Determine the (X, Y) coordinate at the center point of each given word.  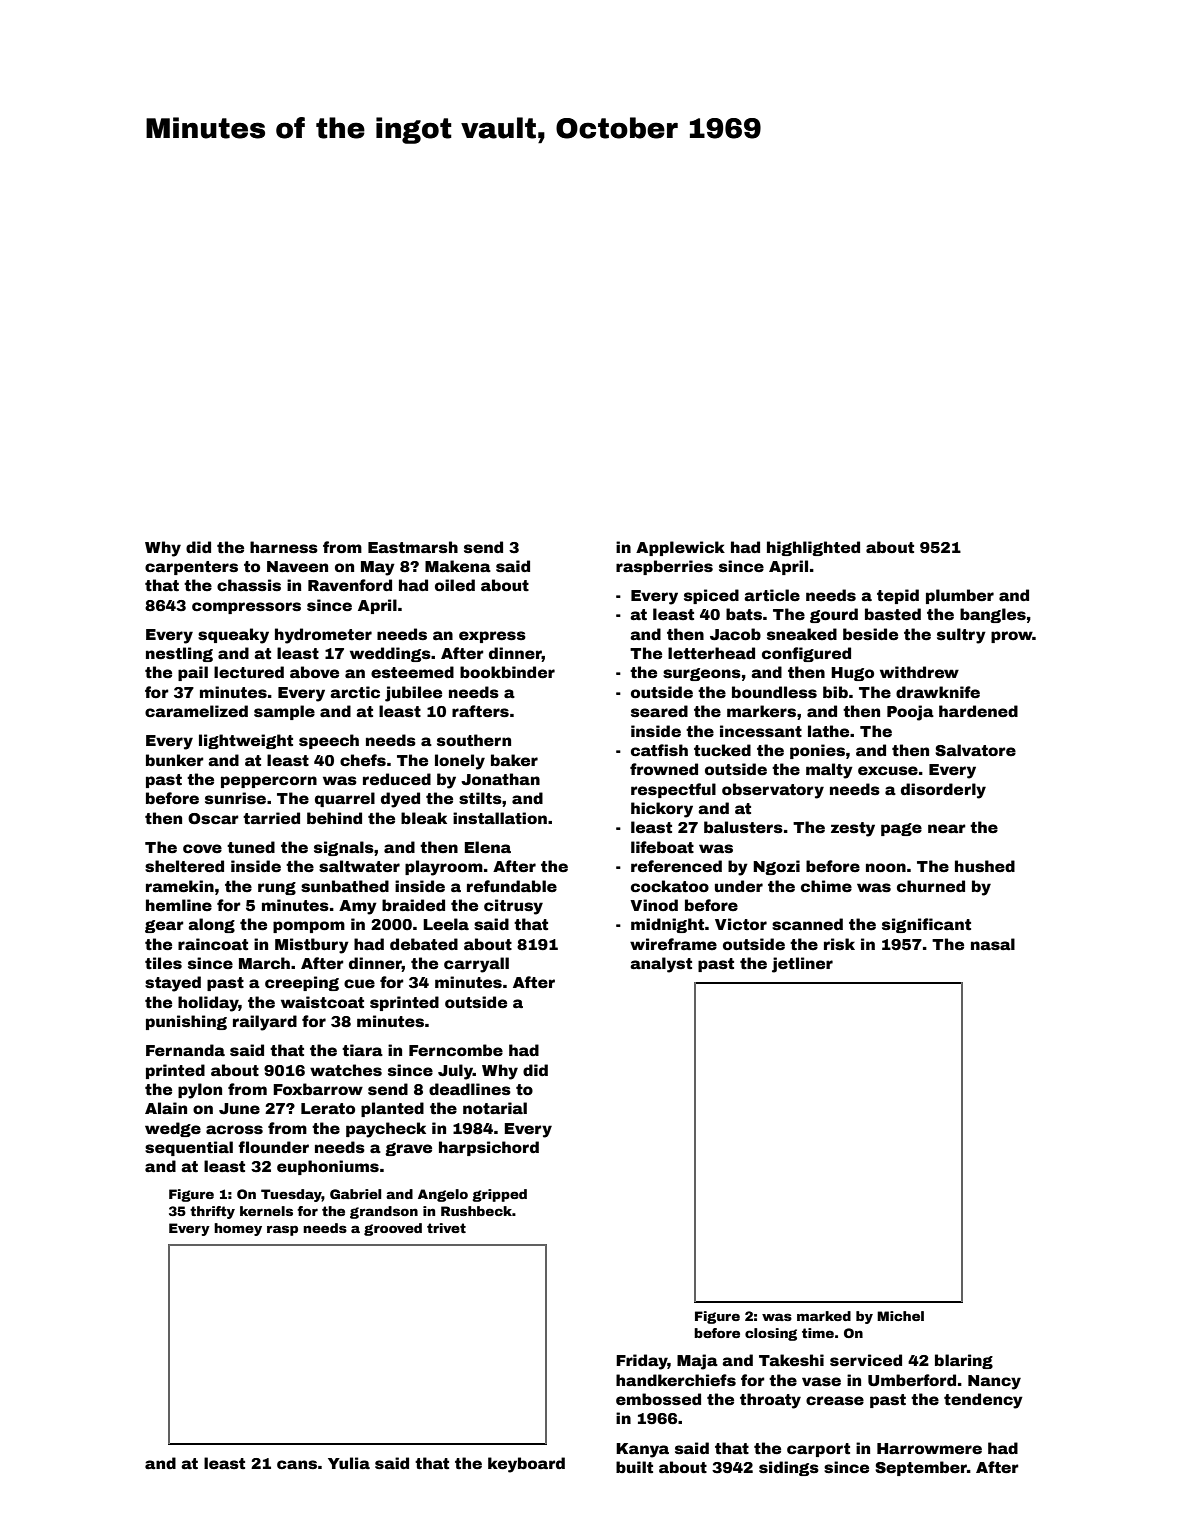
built (634, 1467)
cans (297, 1464)
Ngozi (776, 867)
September (921, 1468)
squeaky (233, 636)
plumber (960, 596)
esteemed (412, 672)
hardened (978, 711)
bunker (175, 760)
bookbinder (507, 672)
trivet (446, 1228)
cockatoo (670, 886)
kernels (266, 1211)
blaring (964, 1361)
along (211, 925)
